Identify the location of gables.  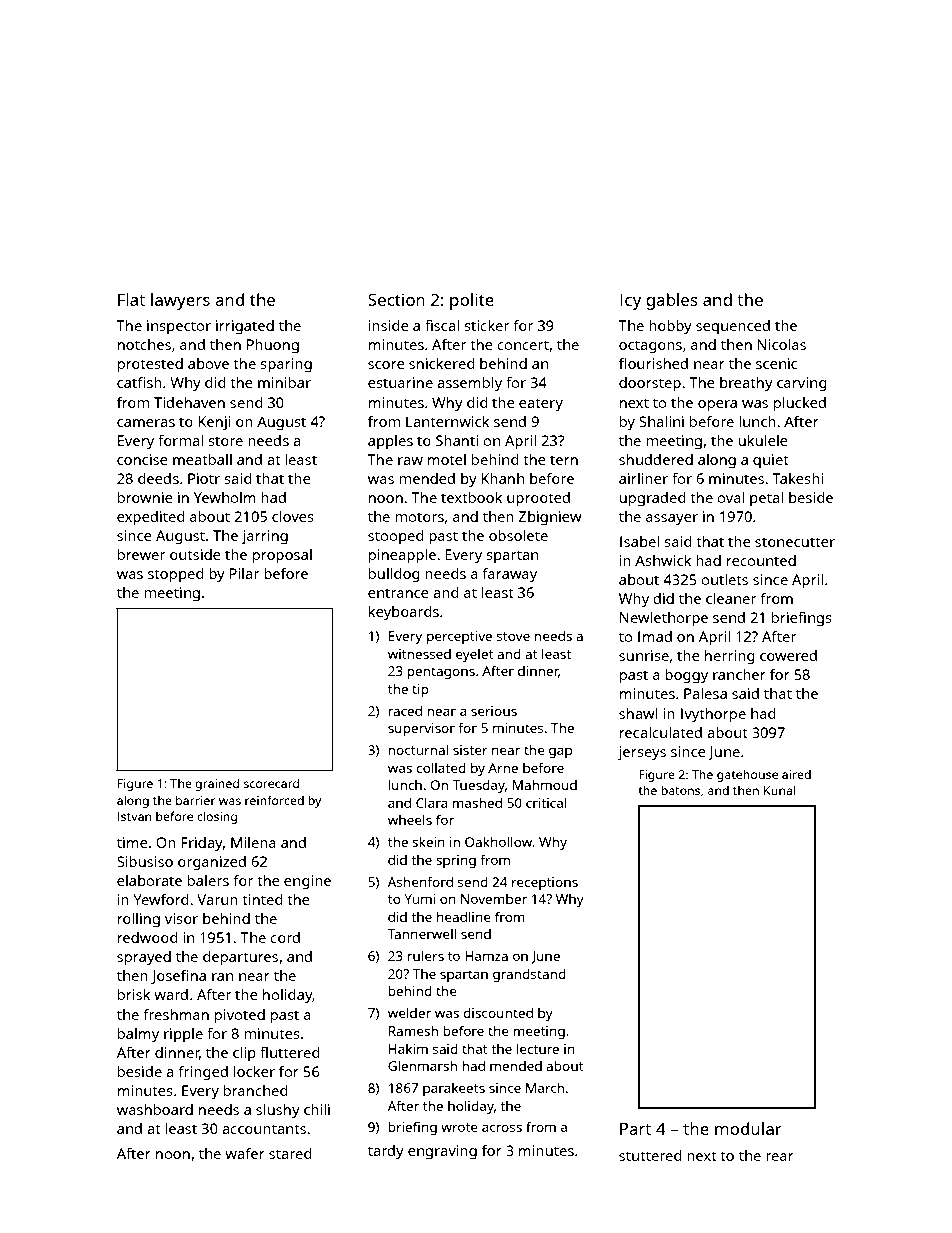
(672, 301).
